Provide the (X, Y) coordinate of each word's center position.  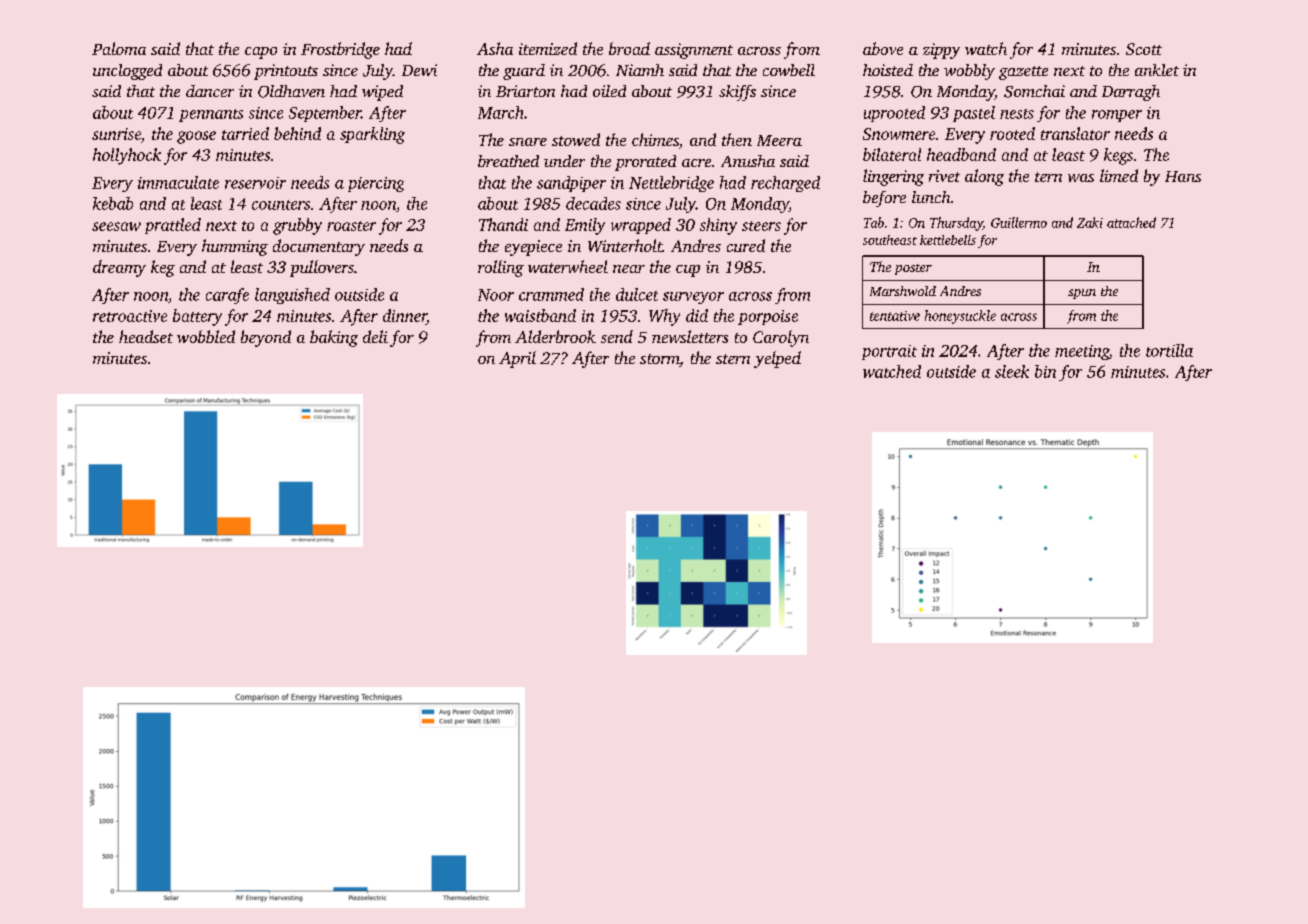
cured (746, 245)
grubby (297, 226)
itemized (548, 48)
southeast (890, 240)
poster (913, 269)
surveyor (693, 298)
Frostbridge (340, 50)
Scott (1144, 49)
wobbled (206, 336)
